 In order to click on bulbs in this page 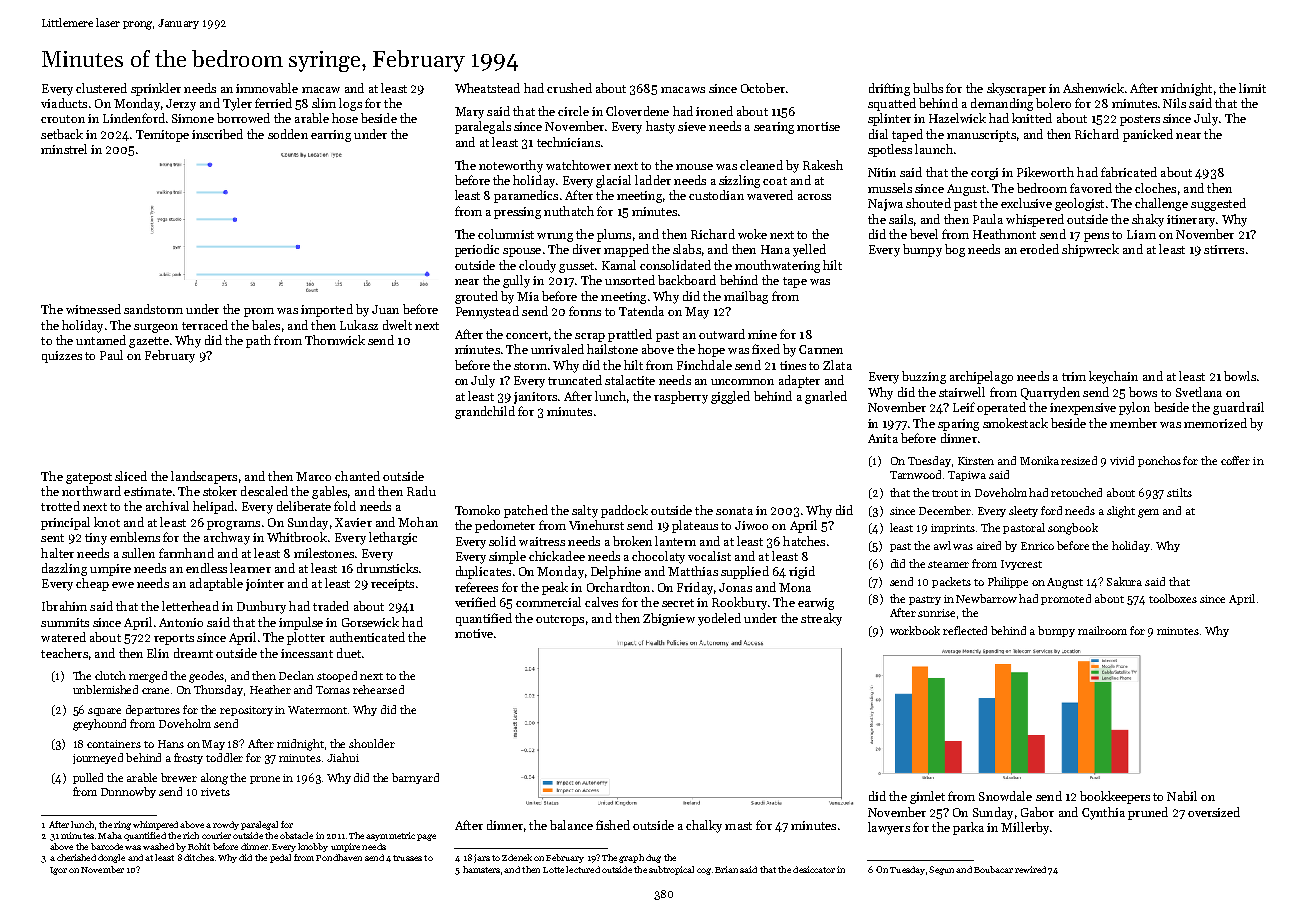, I will do `click(928, 88)`.
